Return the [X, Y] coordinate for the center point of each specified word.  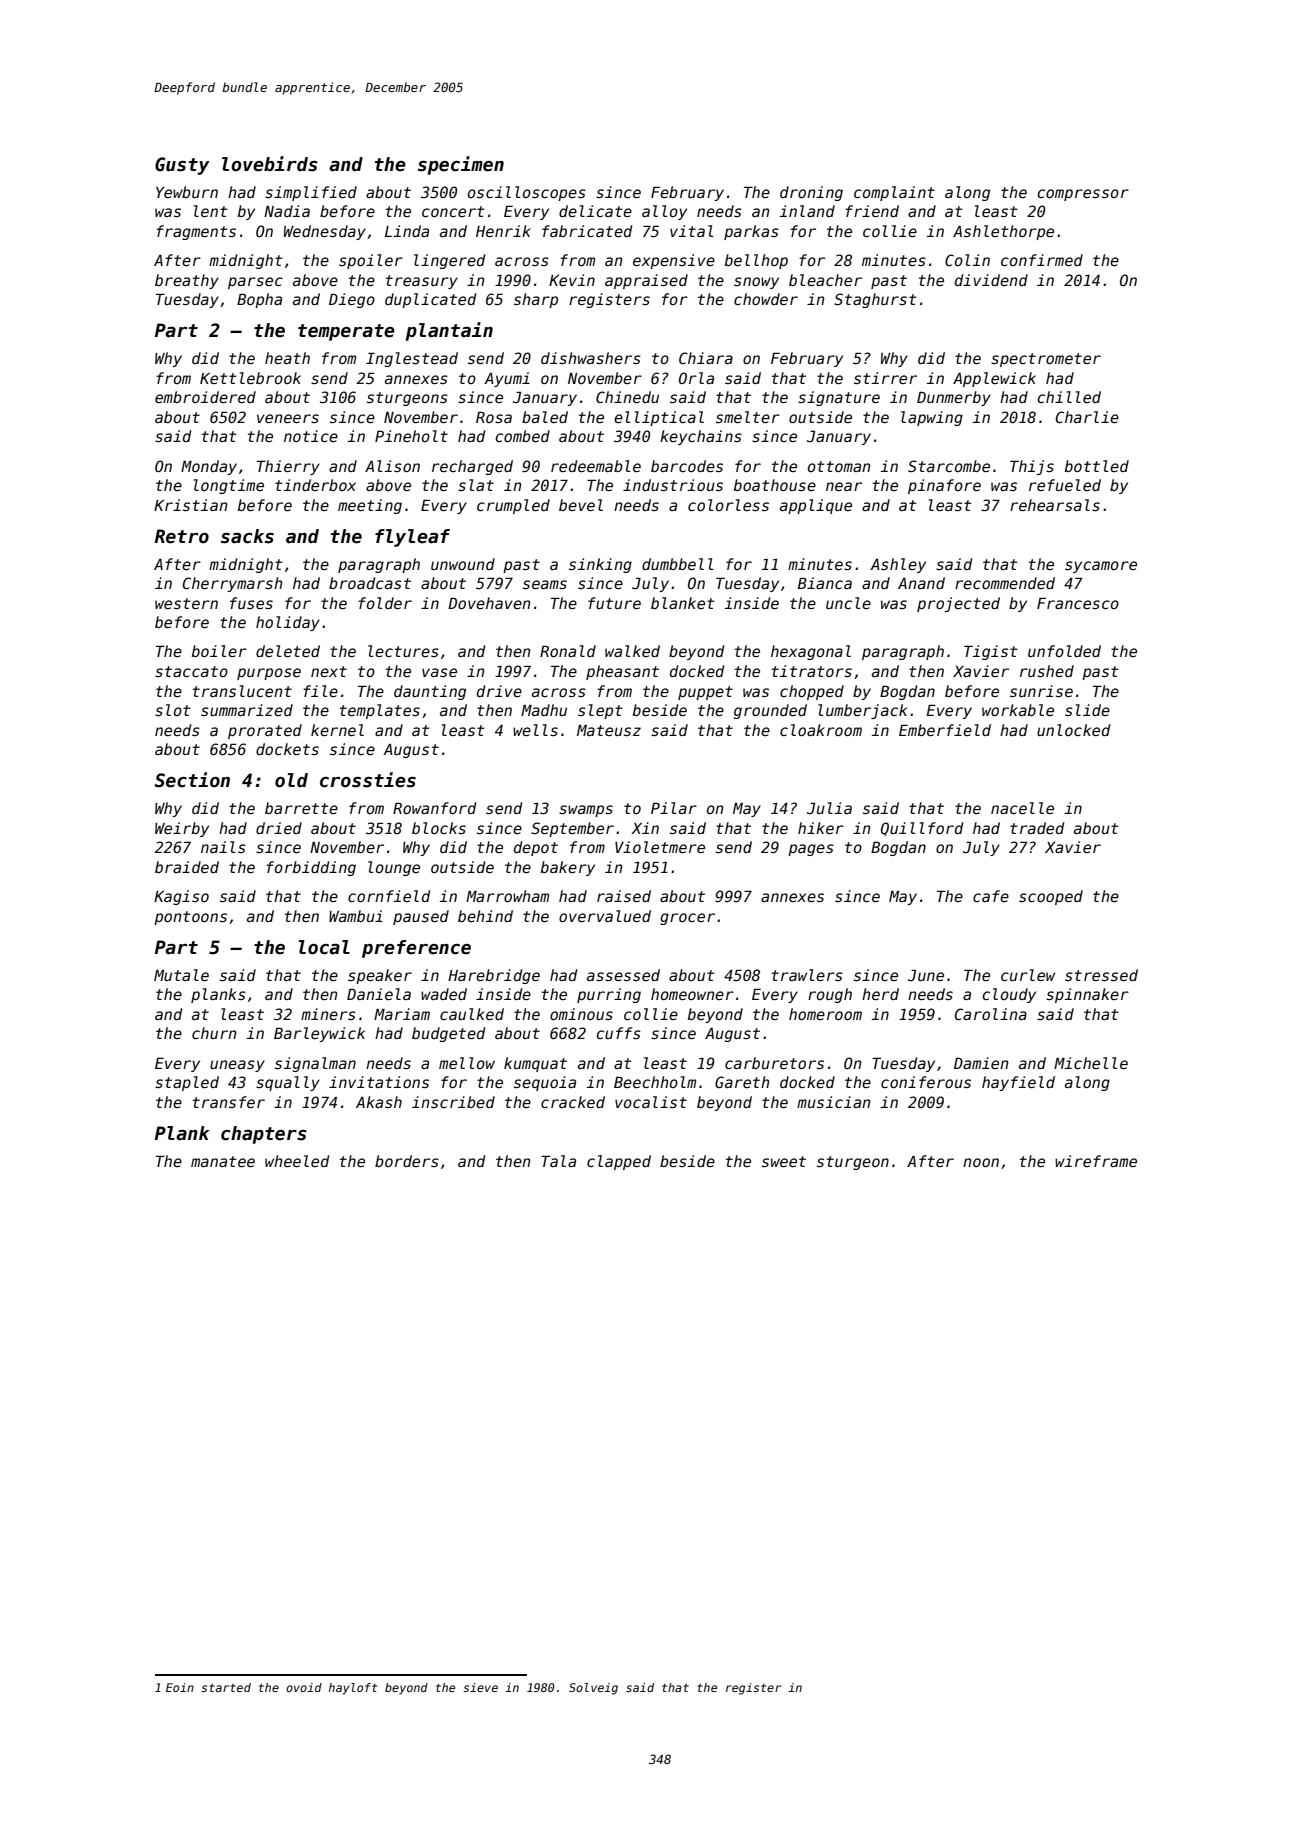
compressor [1083, 195]
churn [214, 1033]
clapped [619, 1162]
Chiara [706, 358]
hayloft [353, 1689]
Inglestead [412, 359]
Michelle [1091, 1063]
